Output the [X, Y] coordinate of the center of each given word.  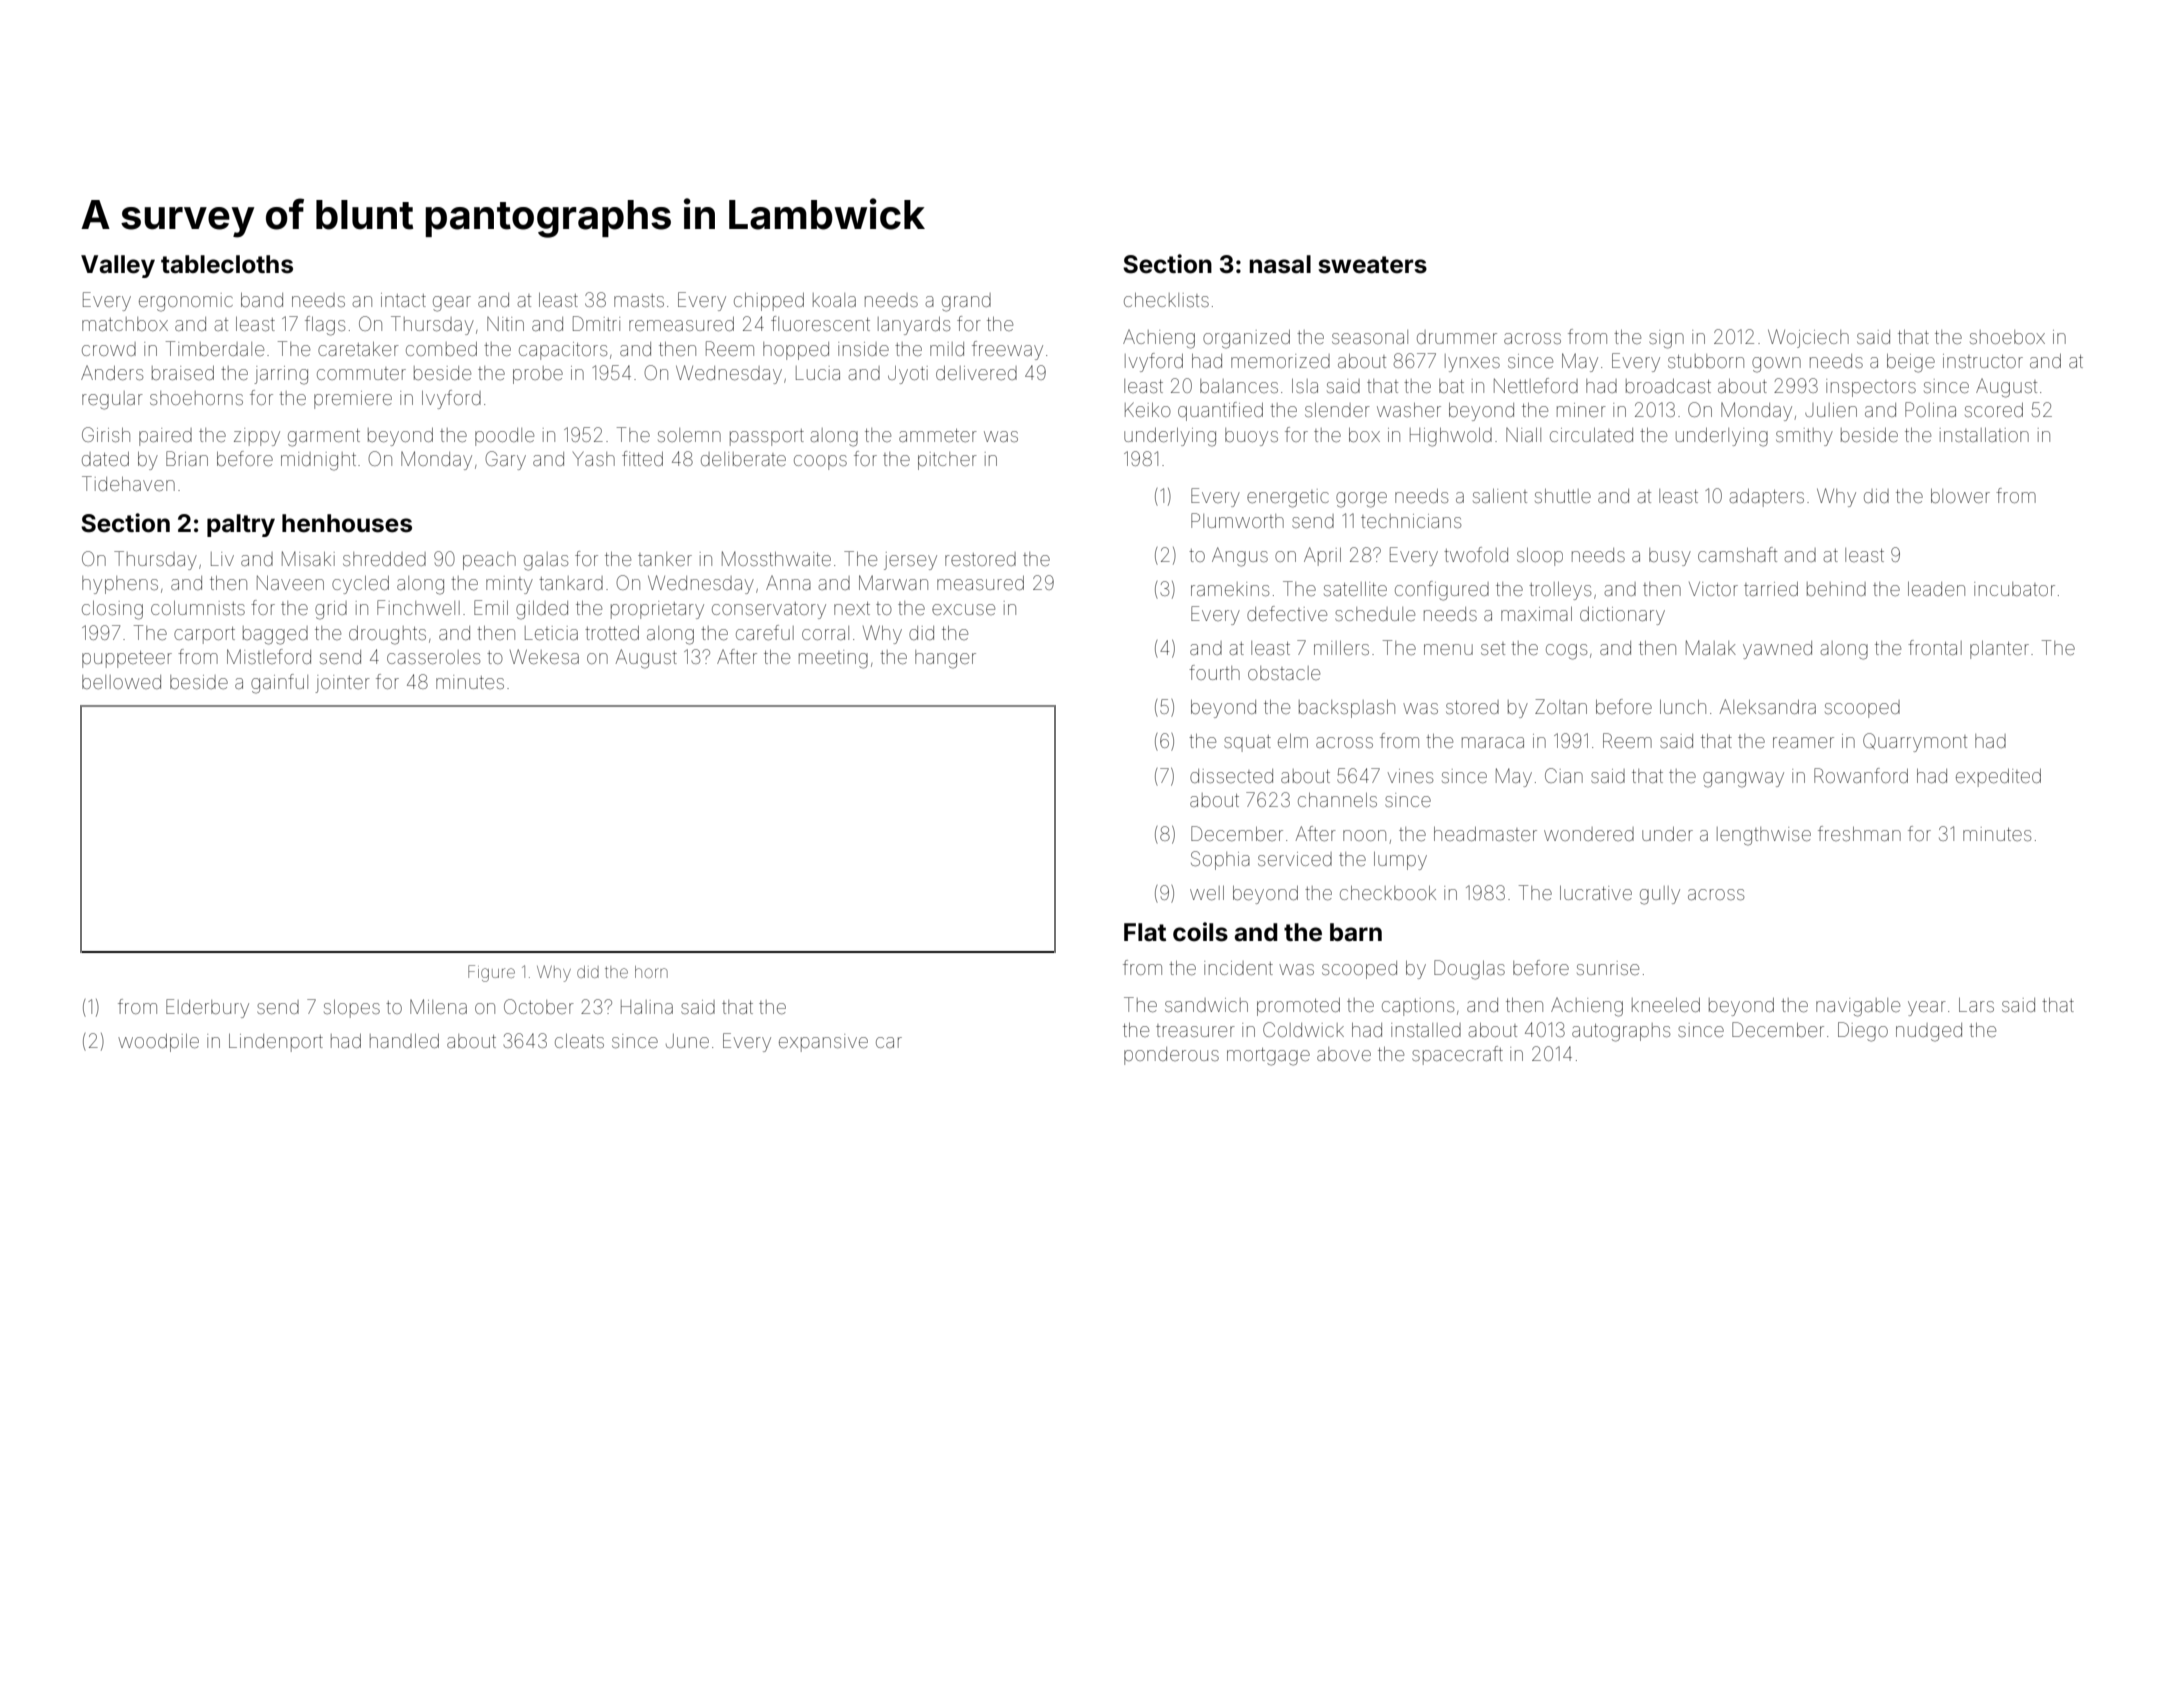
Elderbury [207, 1008]
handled [404, 1041]
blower [1960, 496]
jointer [342, 684]
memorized [1280, 361]
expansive [823, 1043]
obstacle [1284, 673]
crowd [109, 349]
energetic [1288, 498]
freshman [1859, 833]
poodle [504, 437]
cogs [1566, 652]
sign [1666, 339]
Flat [1145, 932]
